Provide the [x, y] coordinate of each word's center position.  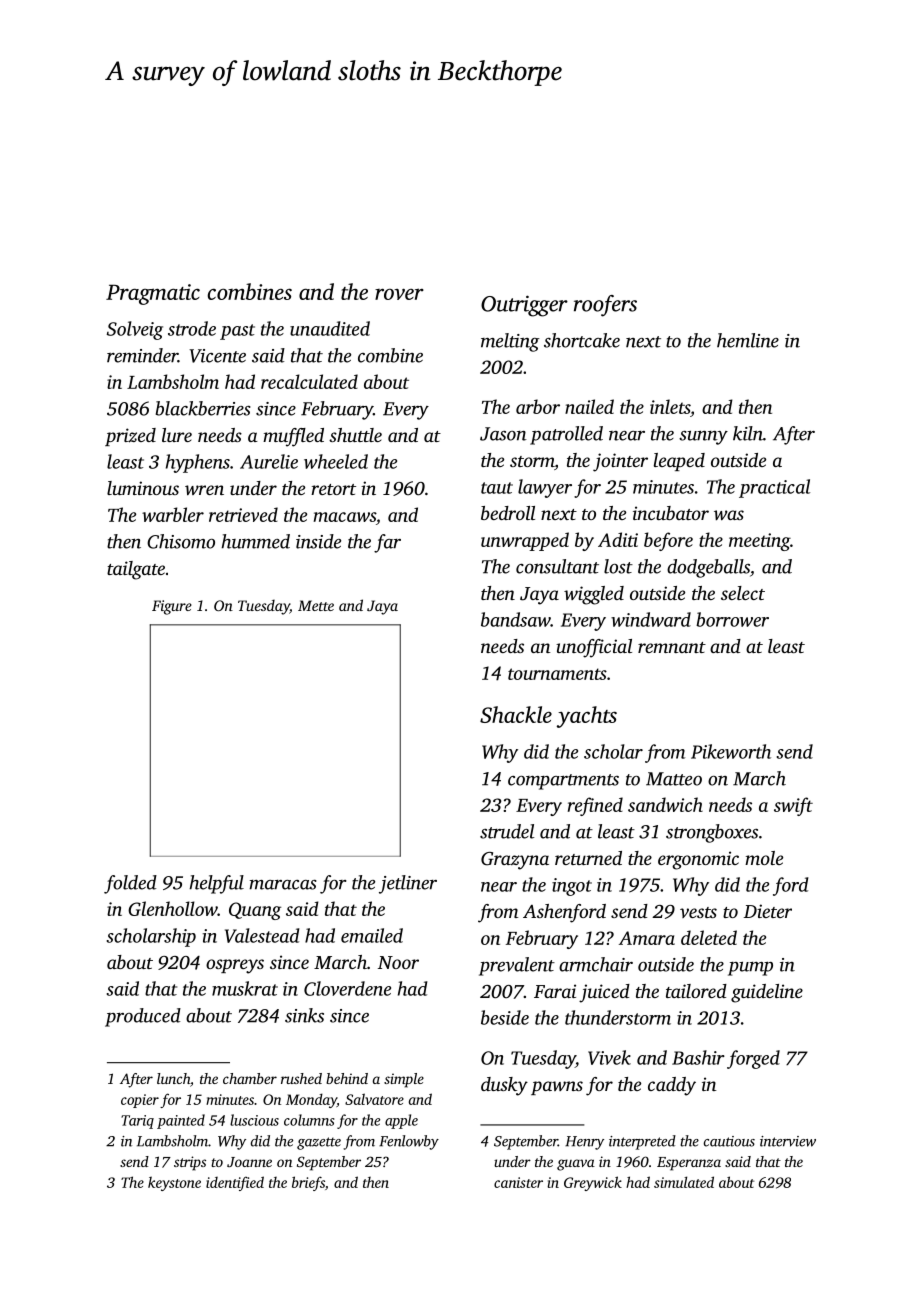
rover [399, 294]
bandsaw [516, 619]
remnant [672, 647]
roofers [605, 306]
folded [130, 884]
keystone [174, 1183]
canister [518, 1182]
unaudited [330, 328]
